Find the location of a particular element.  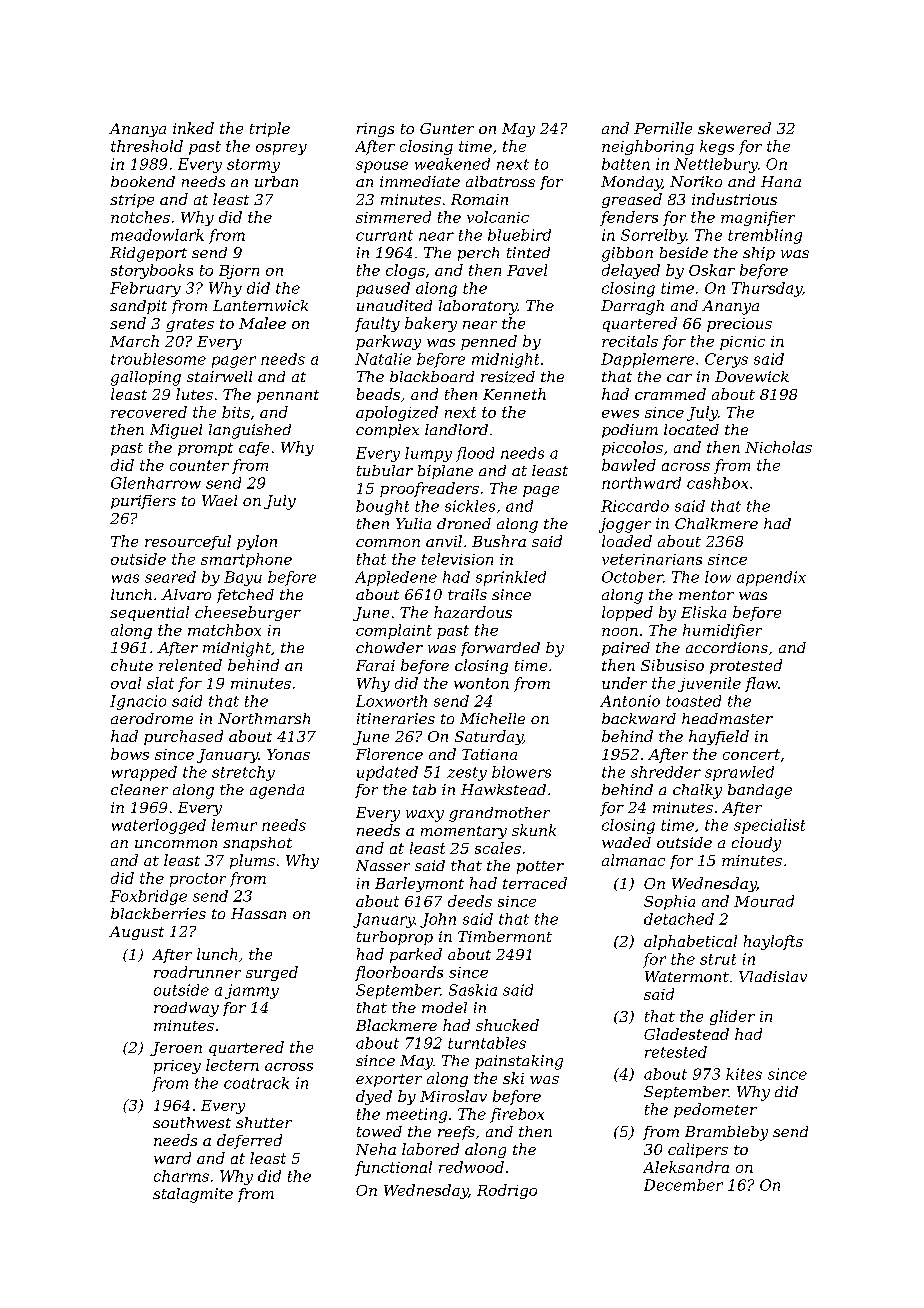

Yulia is located at coordinates (413, 523).
